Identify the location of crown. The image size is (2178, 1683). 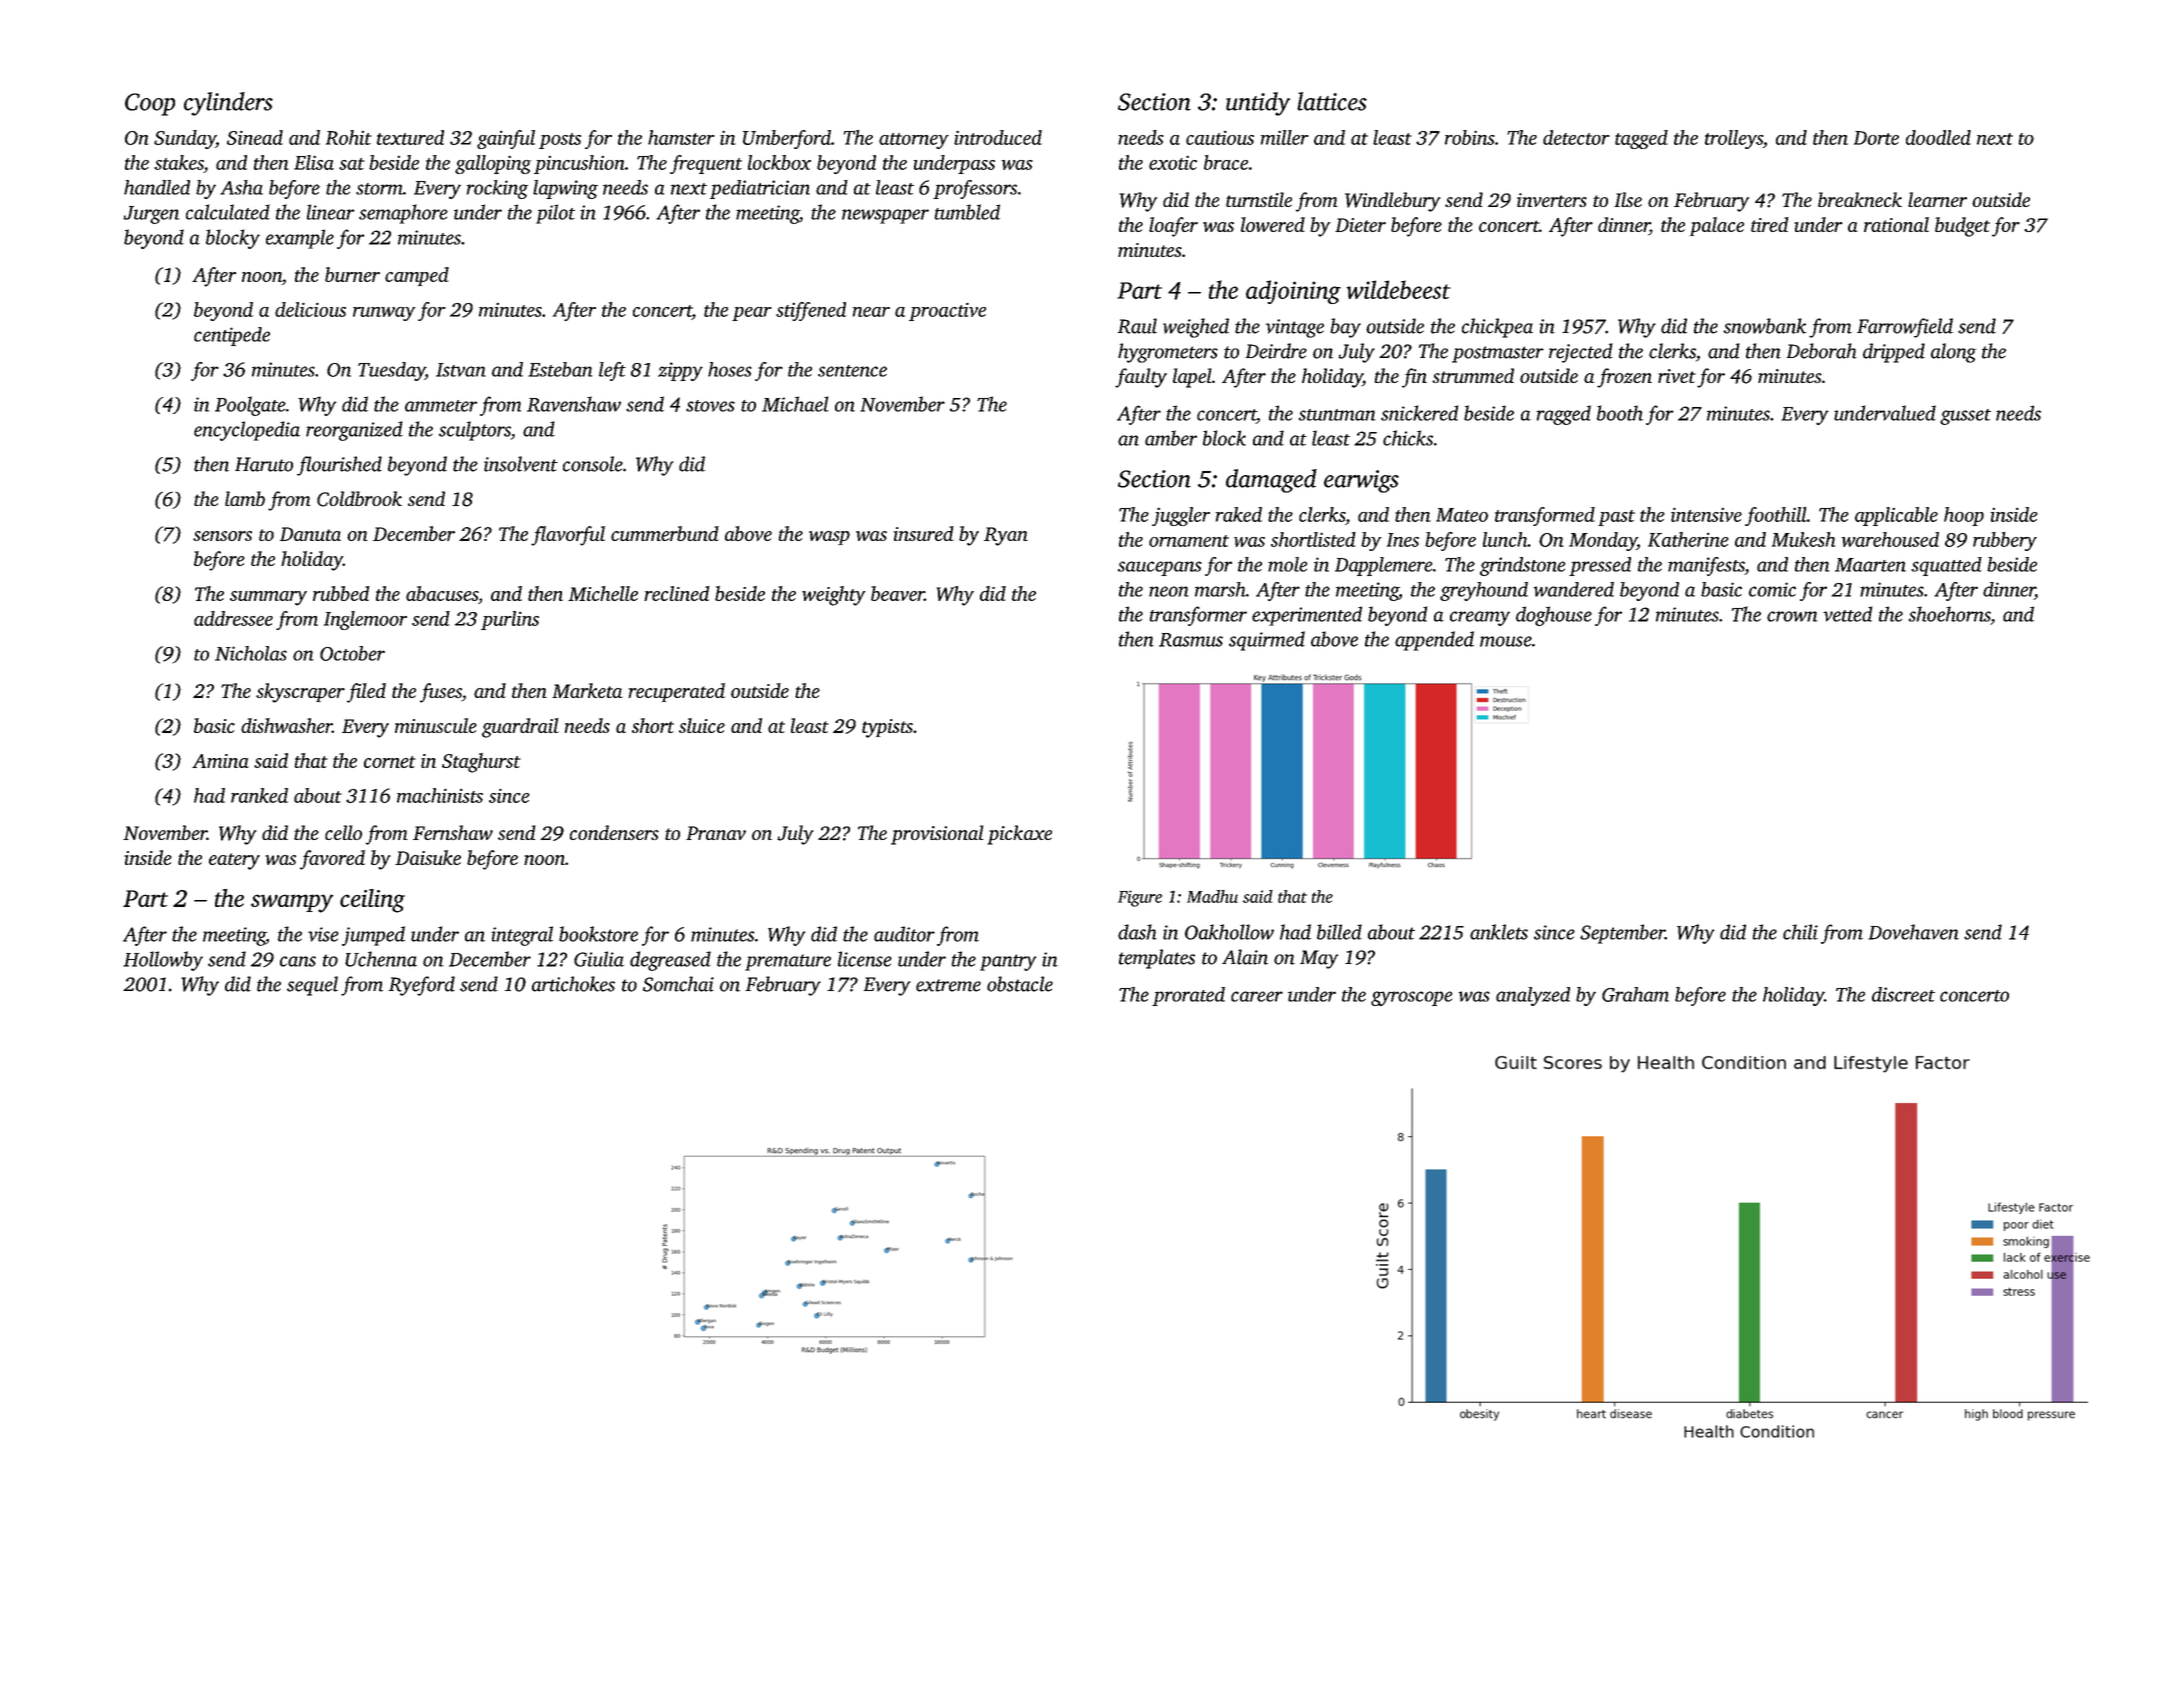
(1792, 616).
